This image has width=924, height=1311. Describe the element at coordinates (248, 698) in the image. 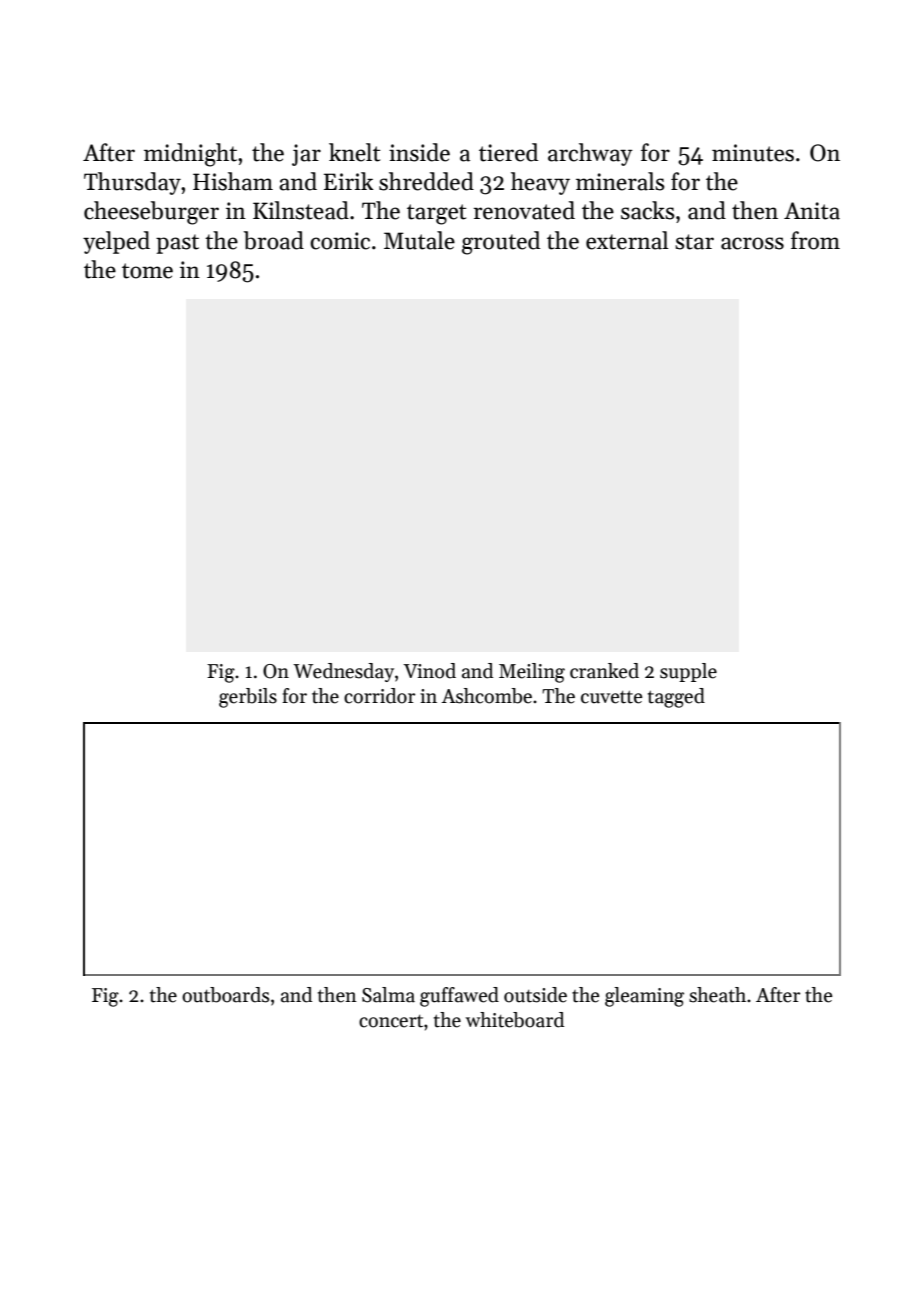

I see `gerbils` at that location.
